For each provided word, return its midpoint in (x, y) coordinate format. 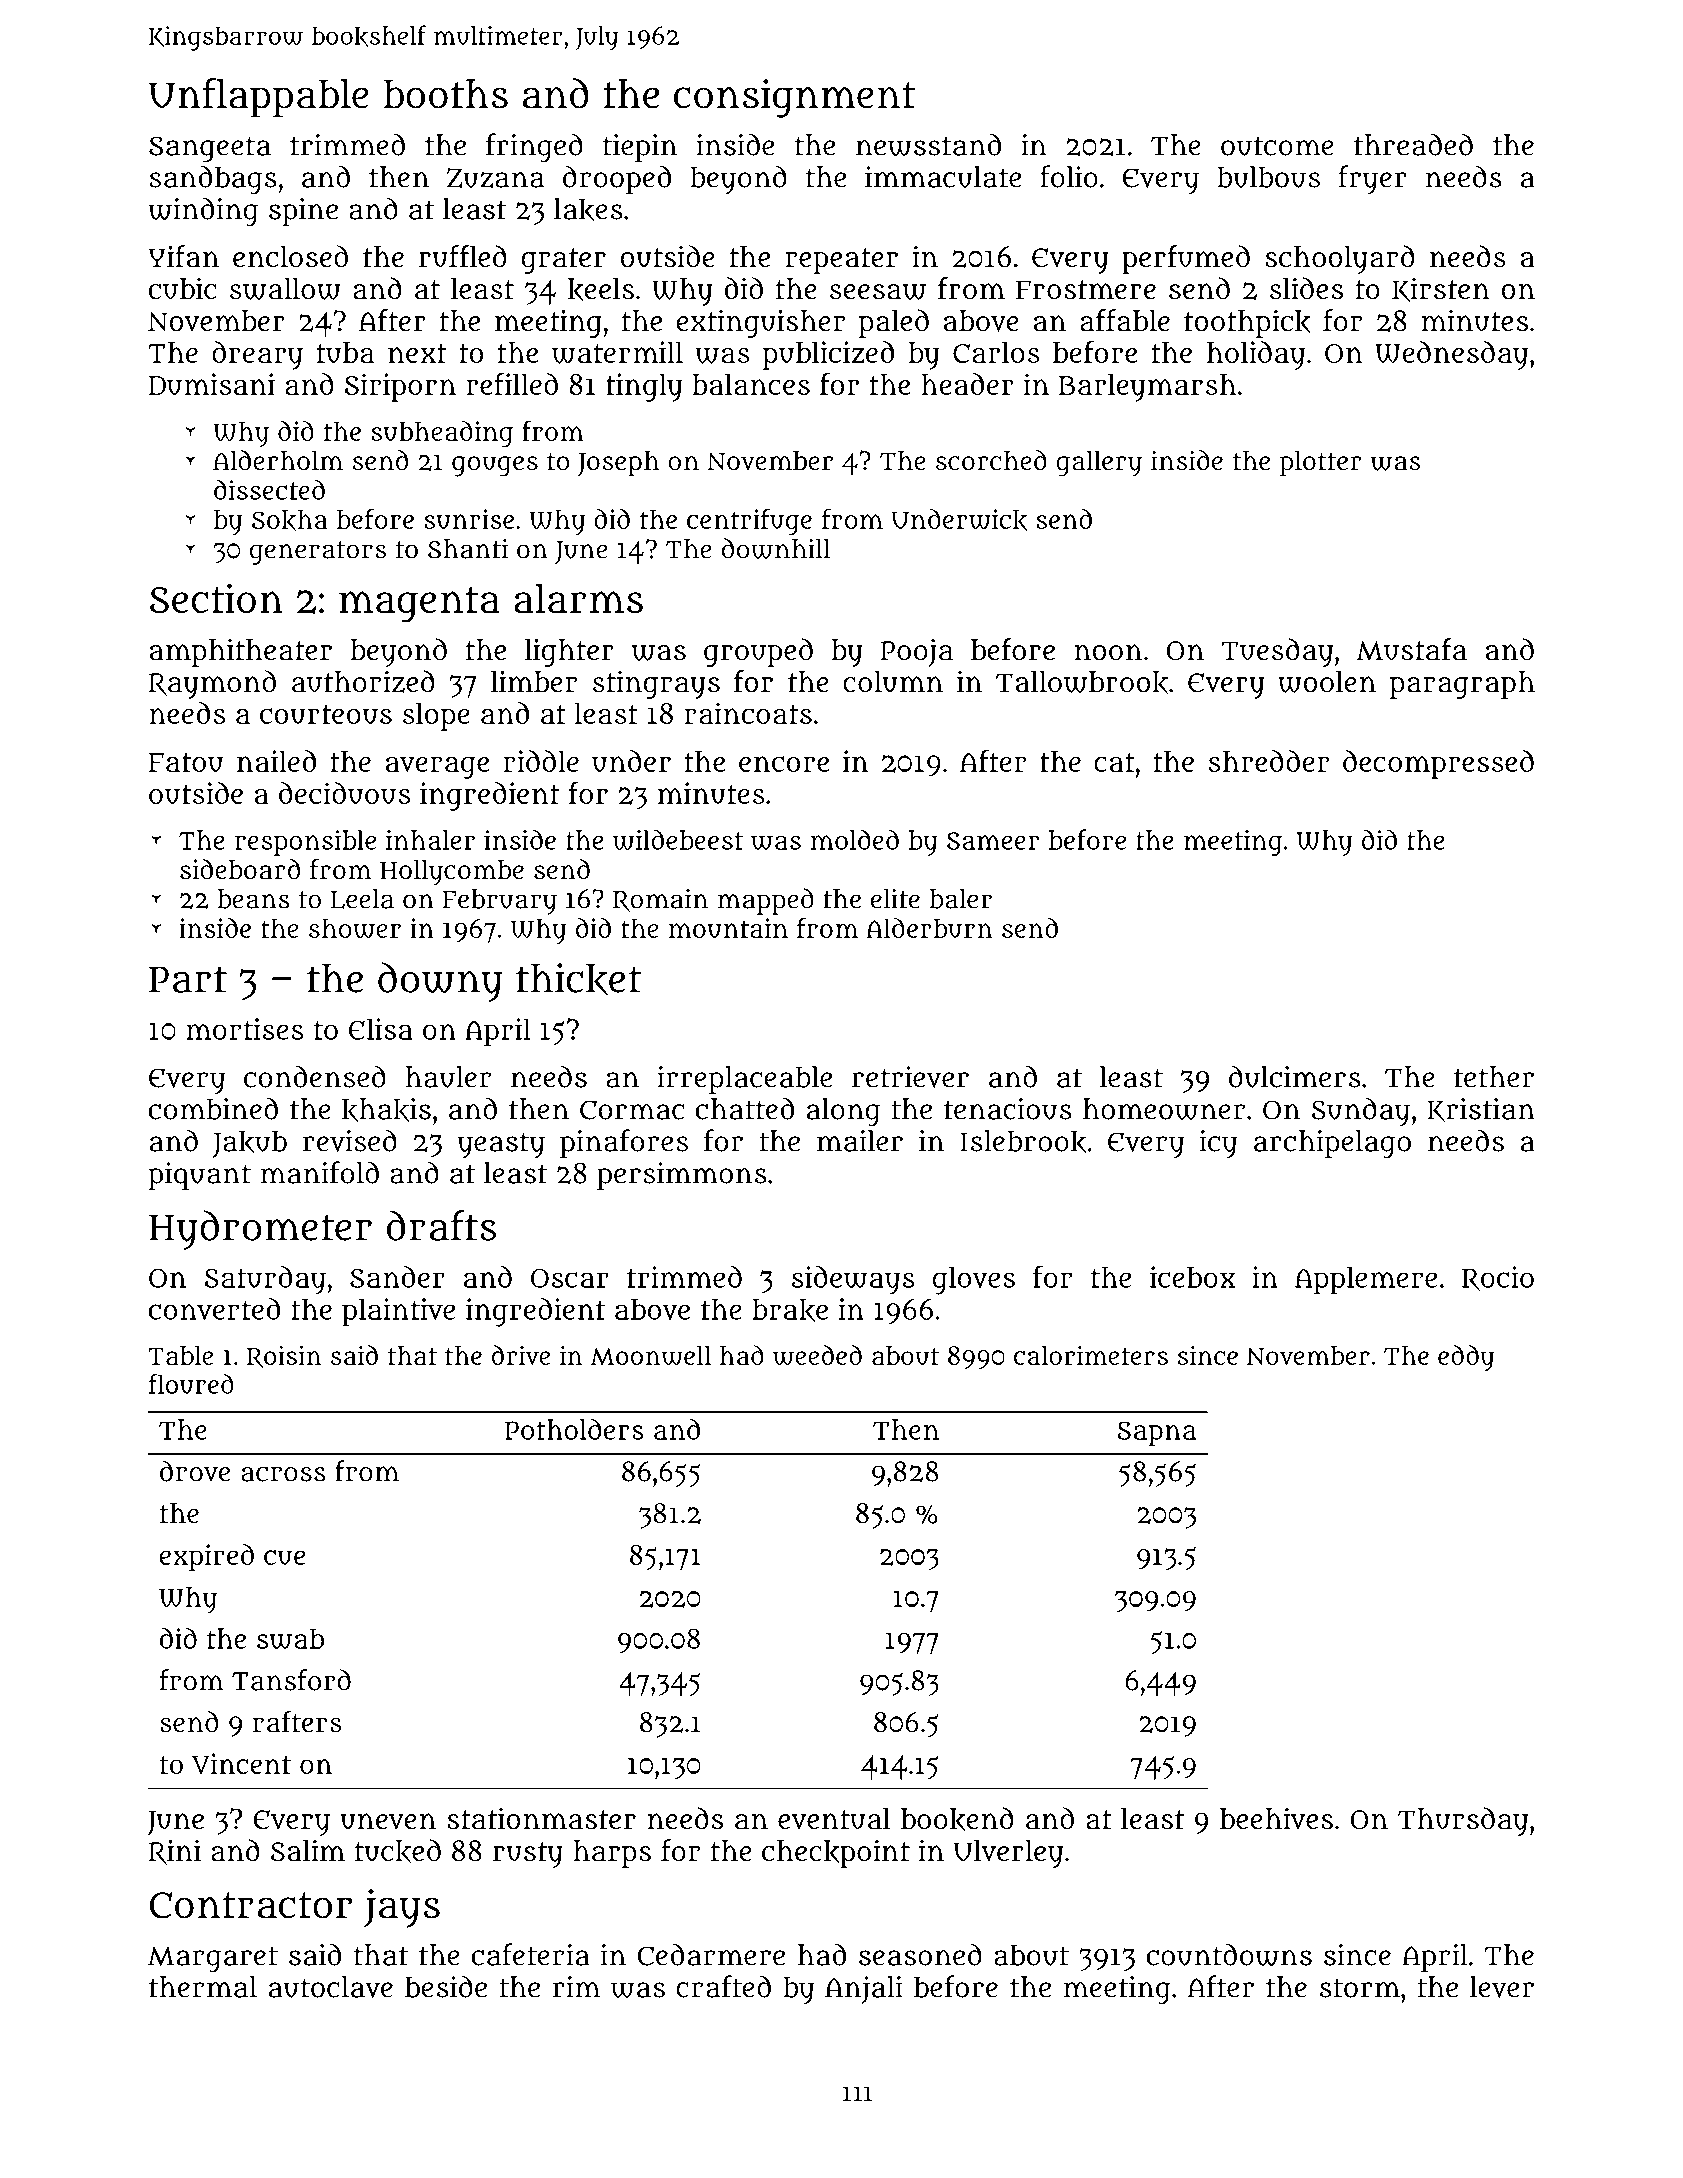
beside (446, 1986)
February (500, 902)
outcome (1277, 146)
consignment (794, 98)
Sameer (993, 841)
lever (1502, 1987)
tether (1494, 1077)
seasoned (920, 1954)
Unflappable (258, 98)
